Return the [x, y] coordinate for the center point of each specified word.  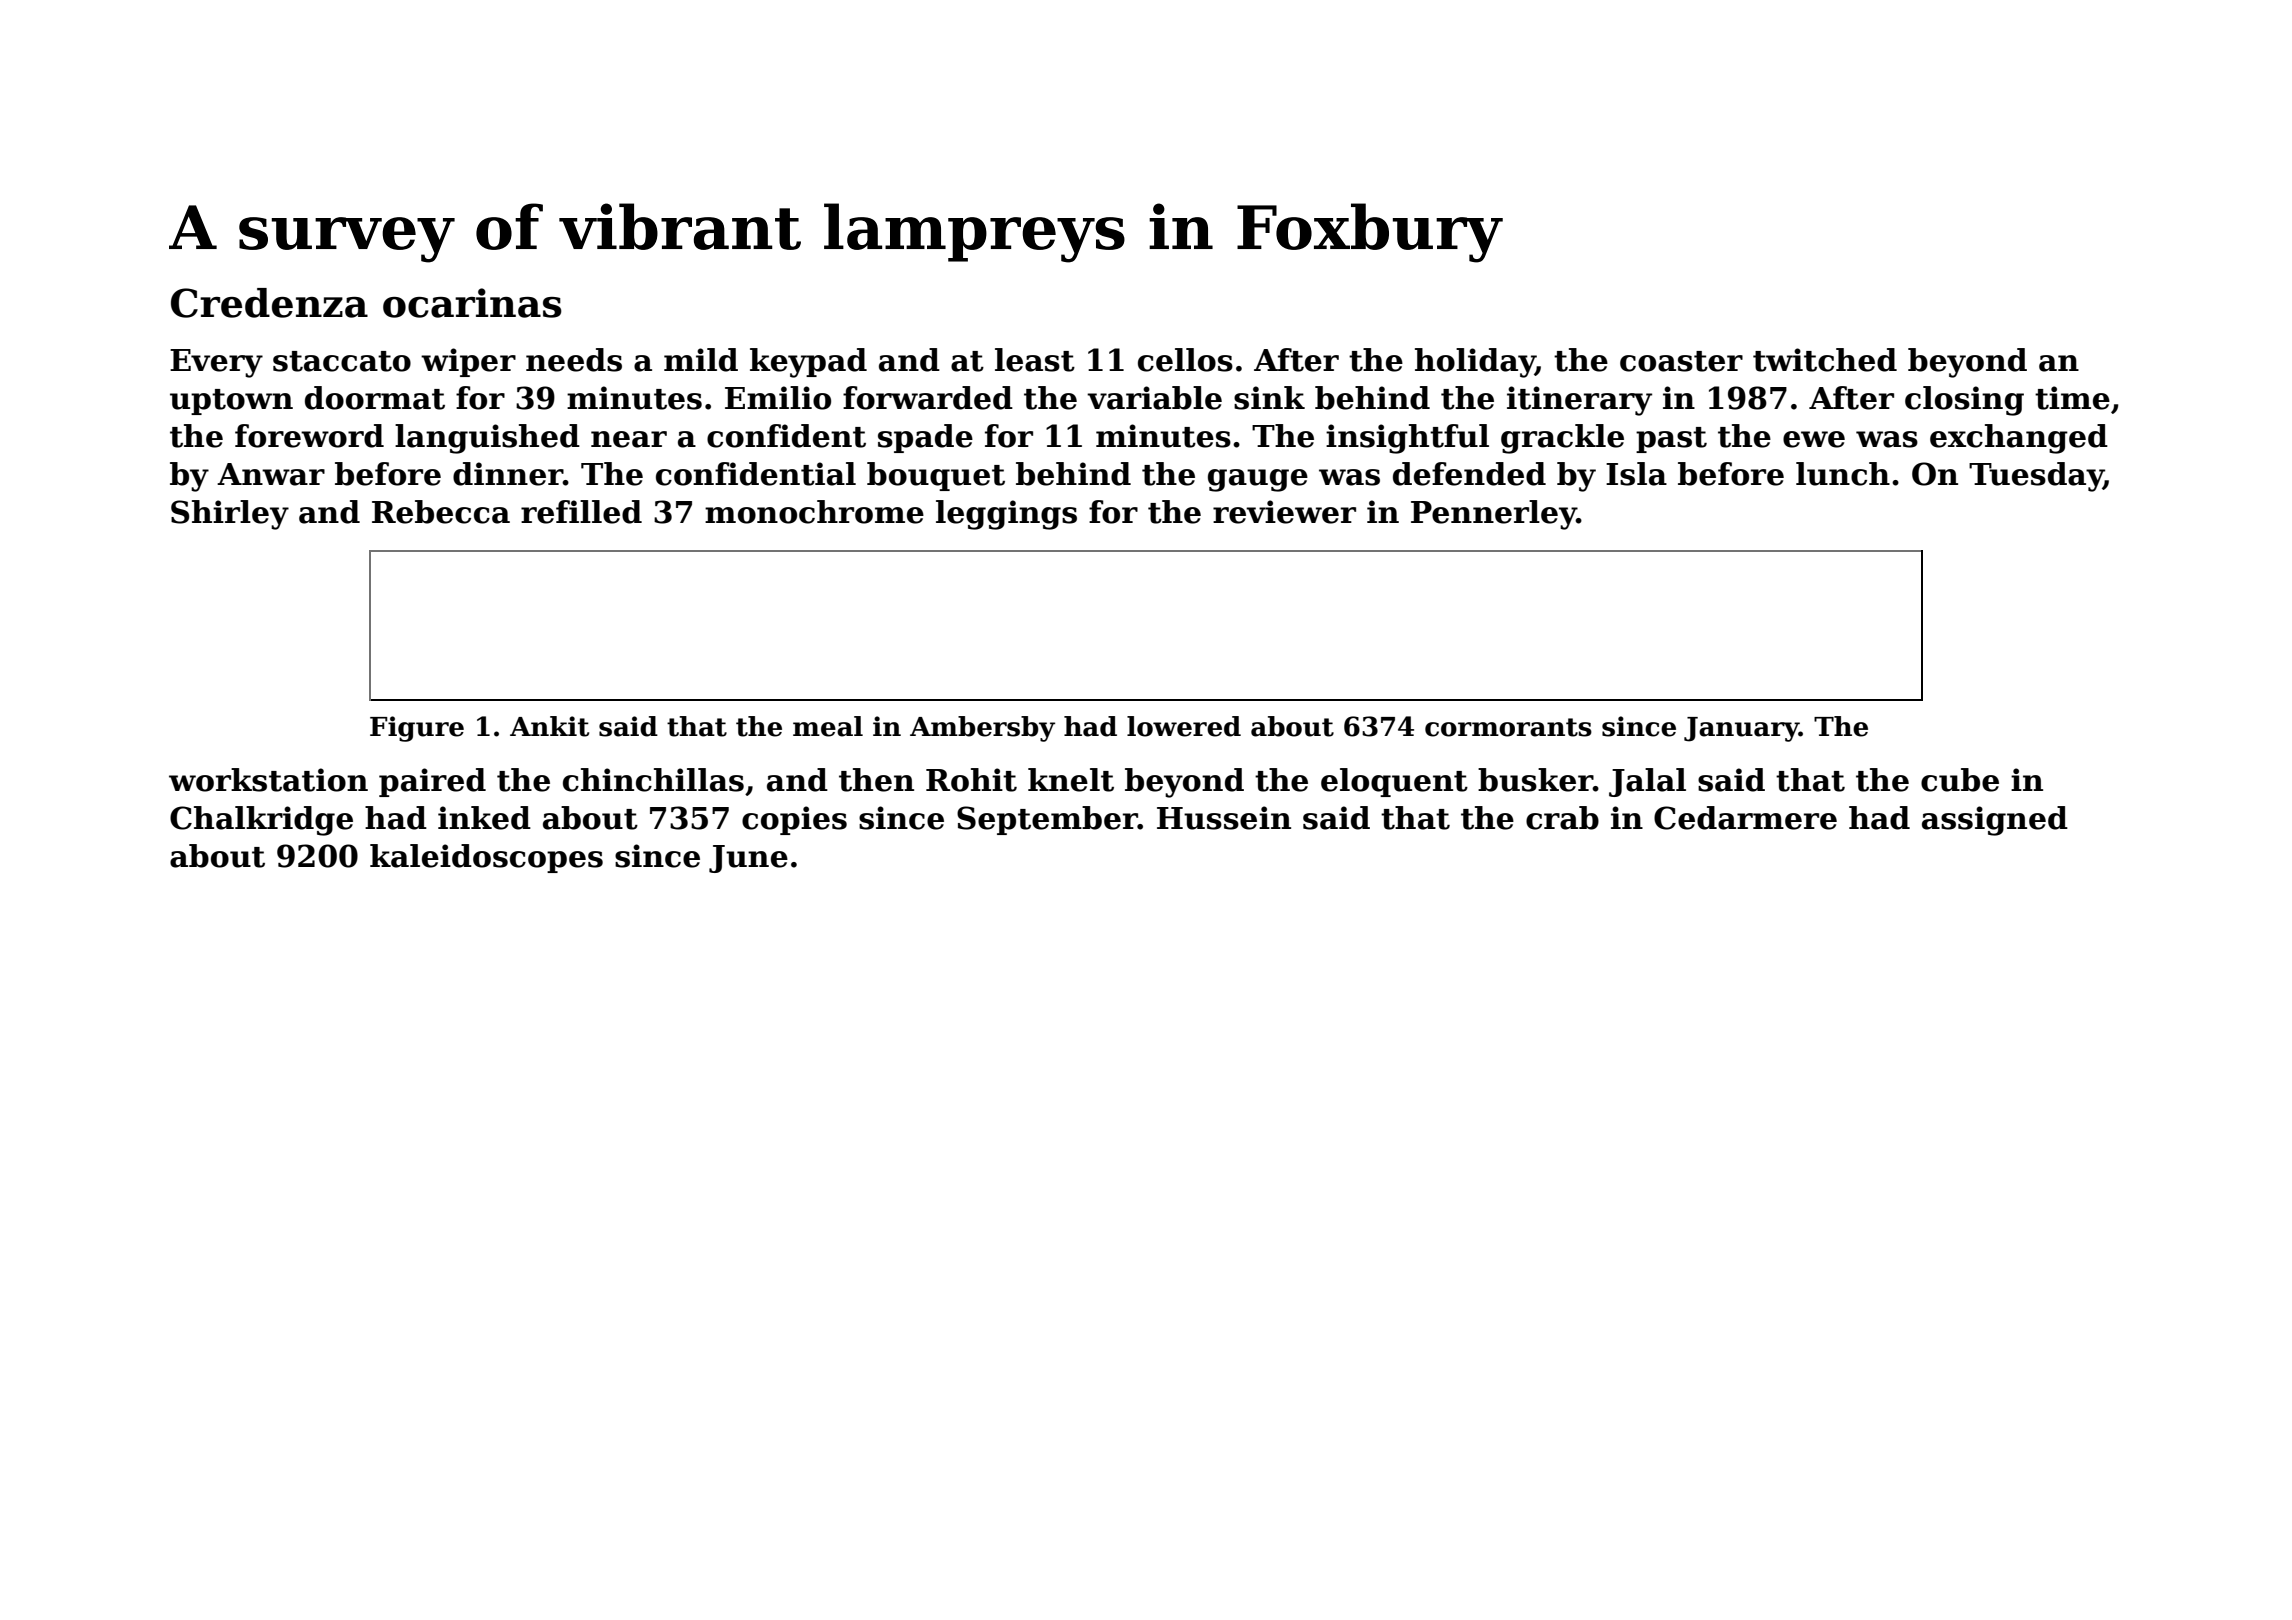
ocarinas [472, 303]
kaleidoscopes [486, 858]
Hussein [1224, 818]
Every [216, 363]
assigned [1995, 821]
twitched [1825, 360]
